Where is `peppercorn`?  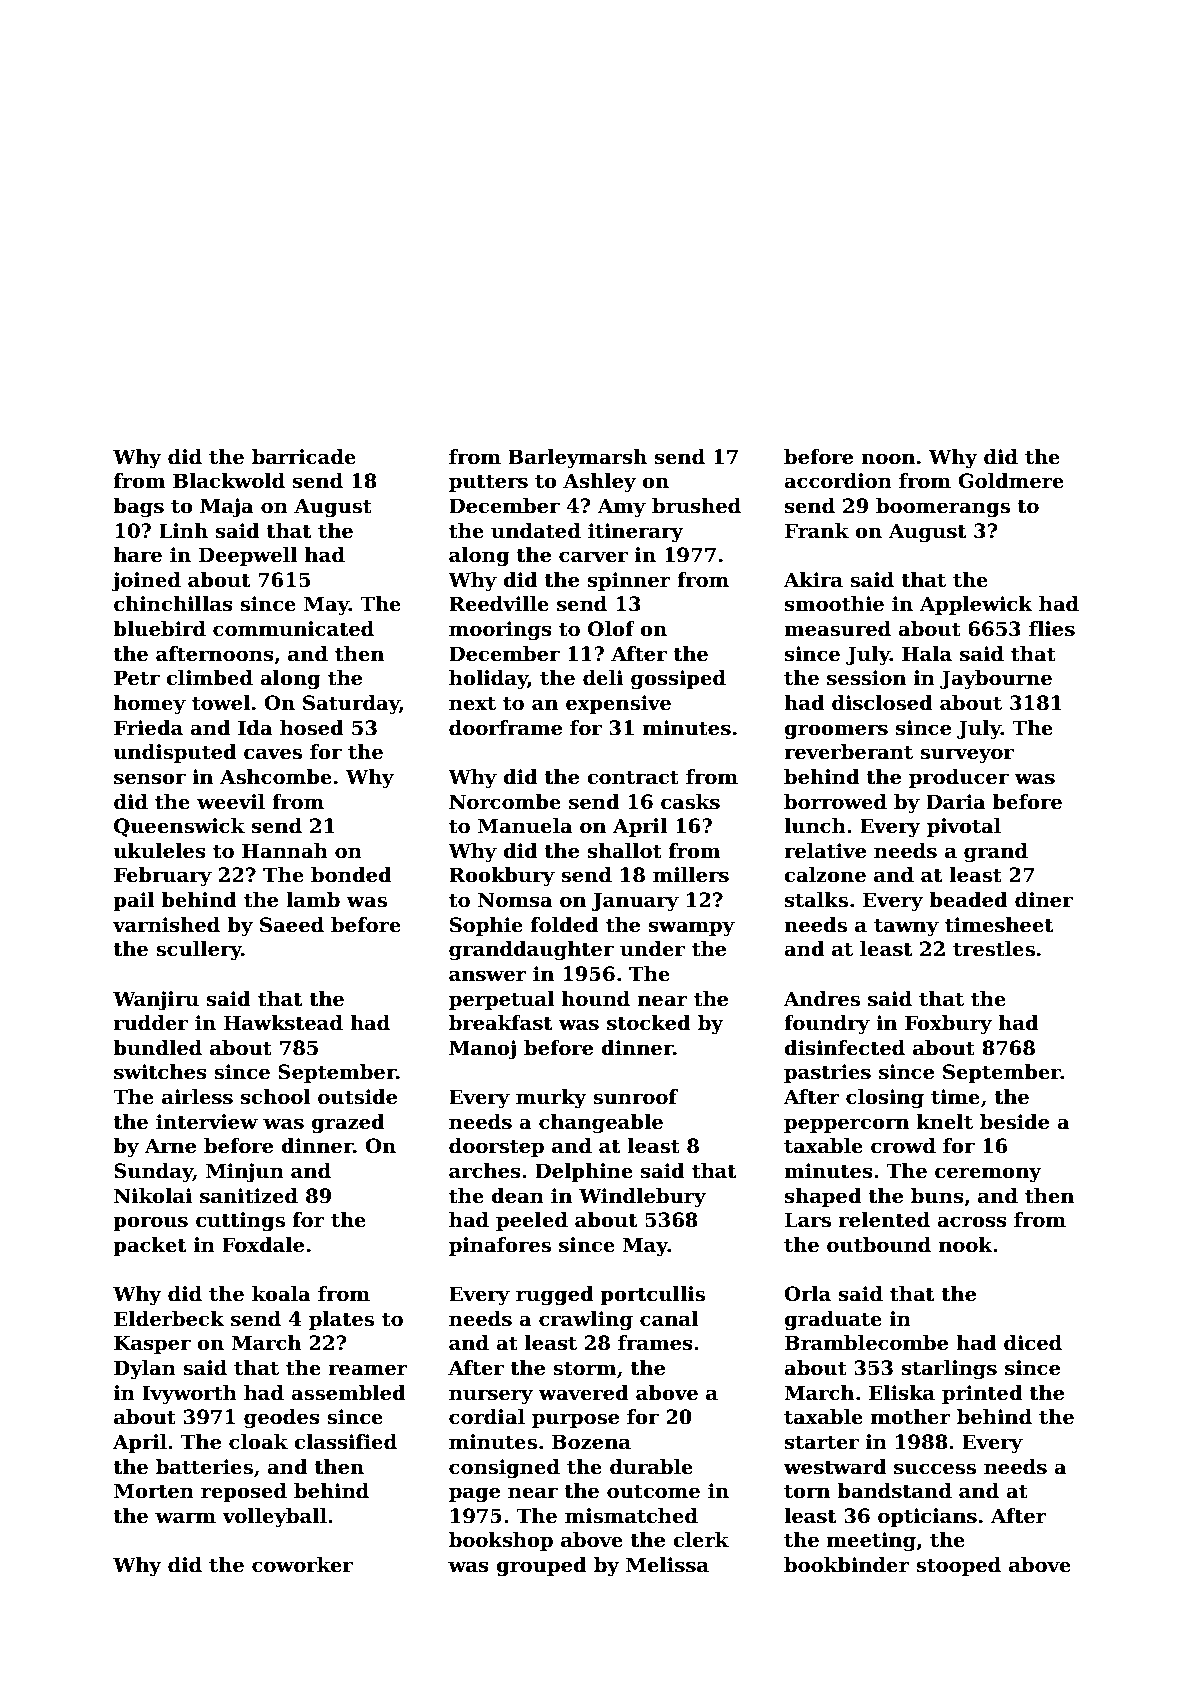 peppercorn is located at coordinates (846, 1125).
